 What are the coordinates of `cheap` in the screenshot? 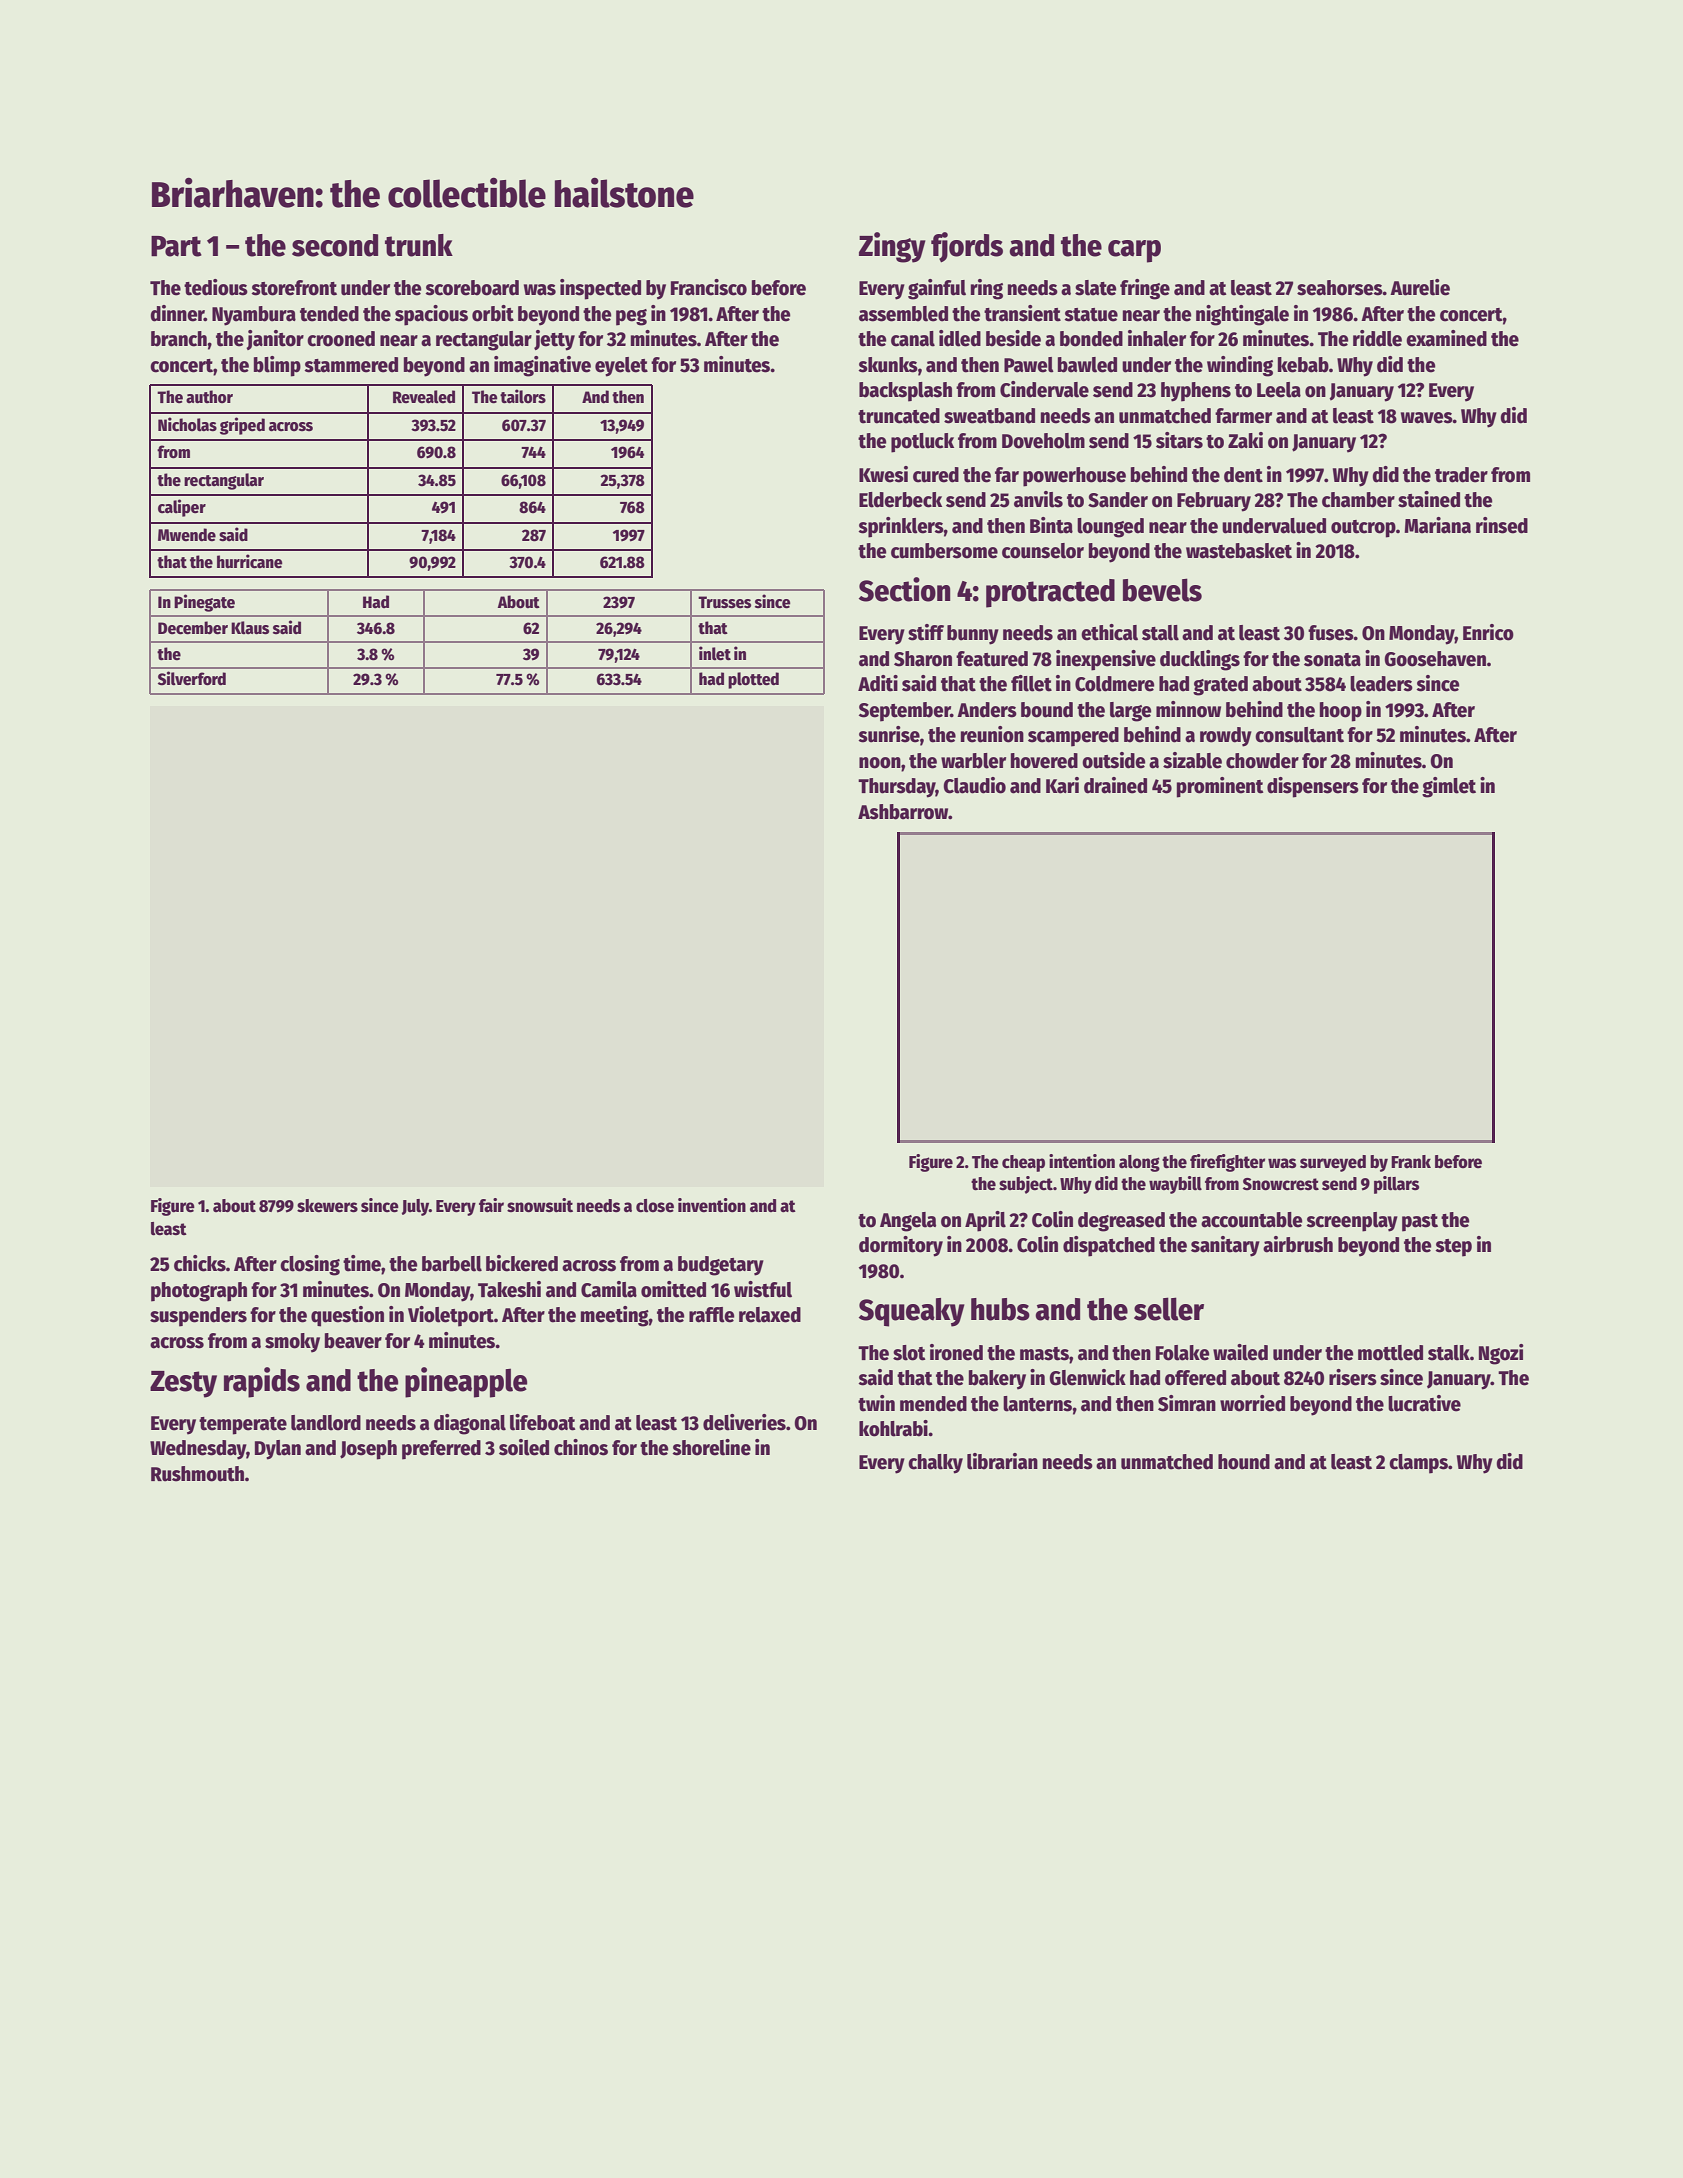 It's located at (1023, 1163).
